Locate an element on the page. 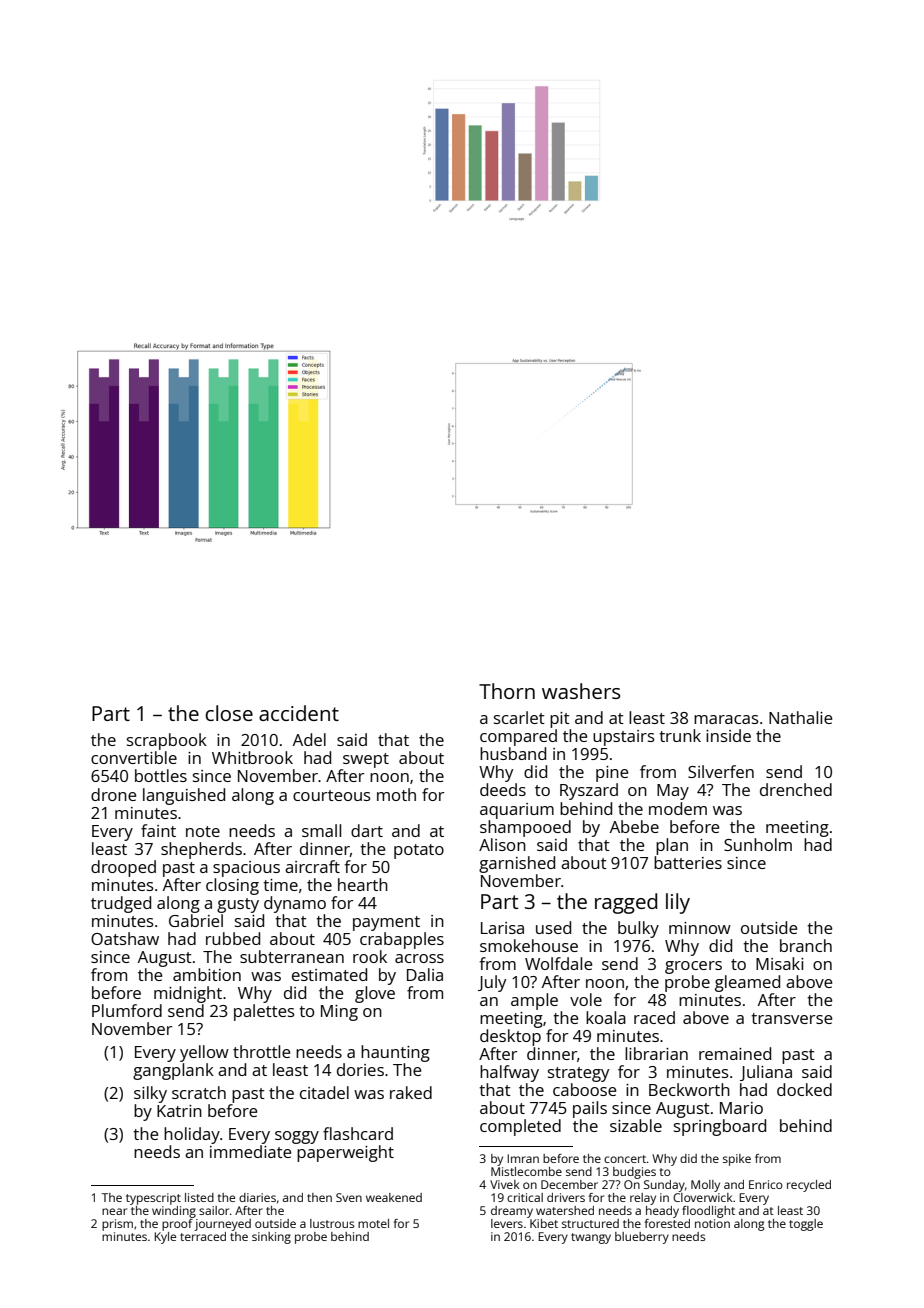  Juliana is located at coordinates (766, 1073).
